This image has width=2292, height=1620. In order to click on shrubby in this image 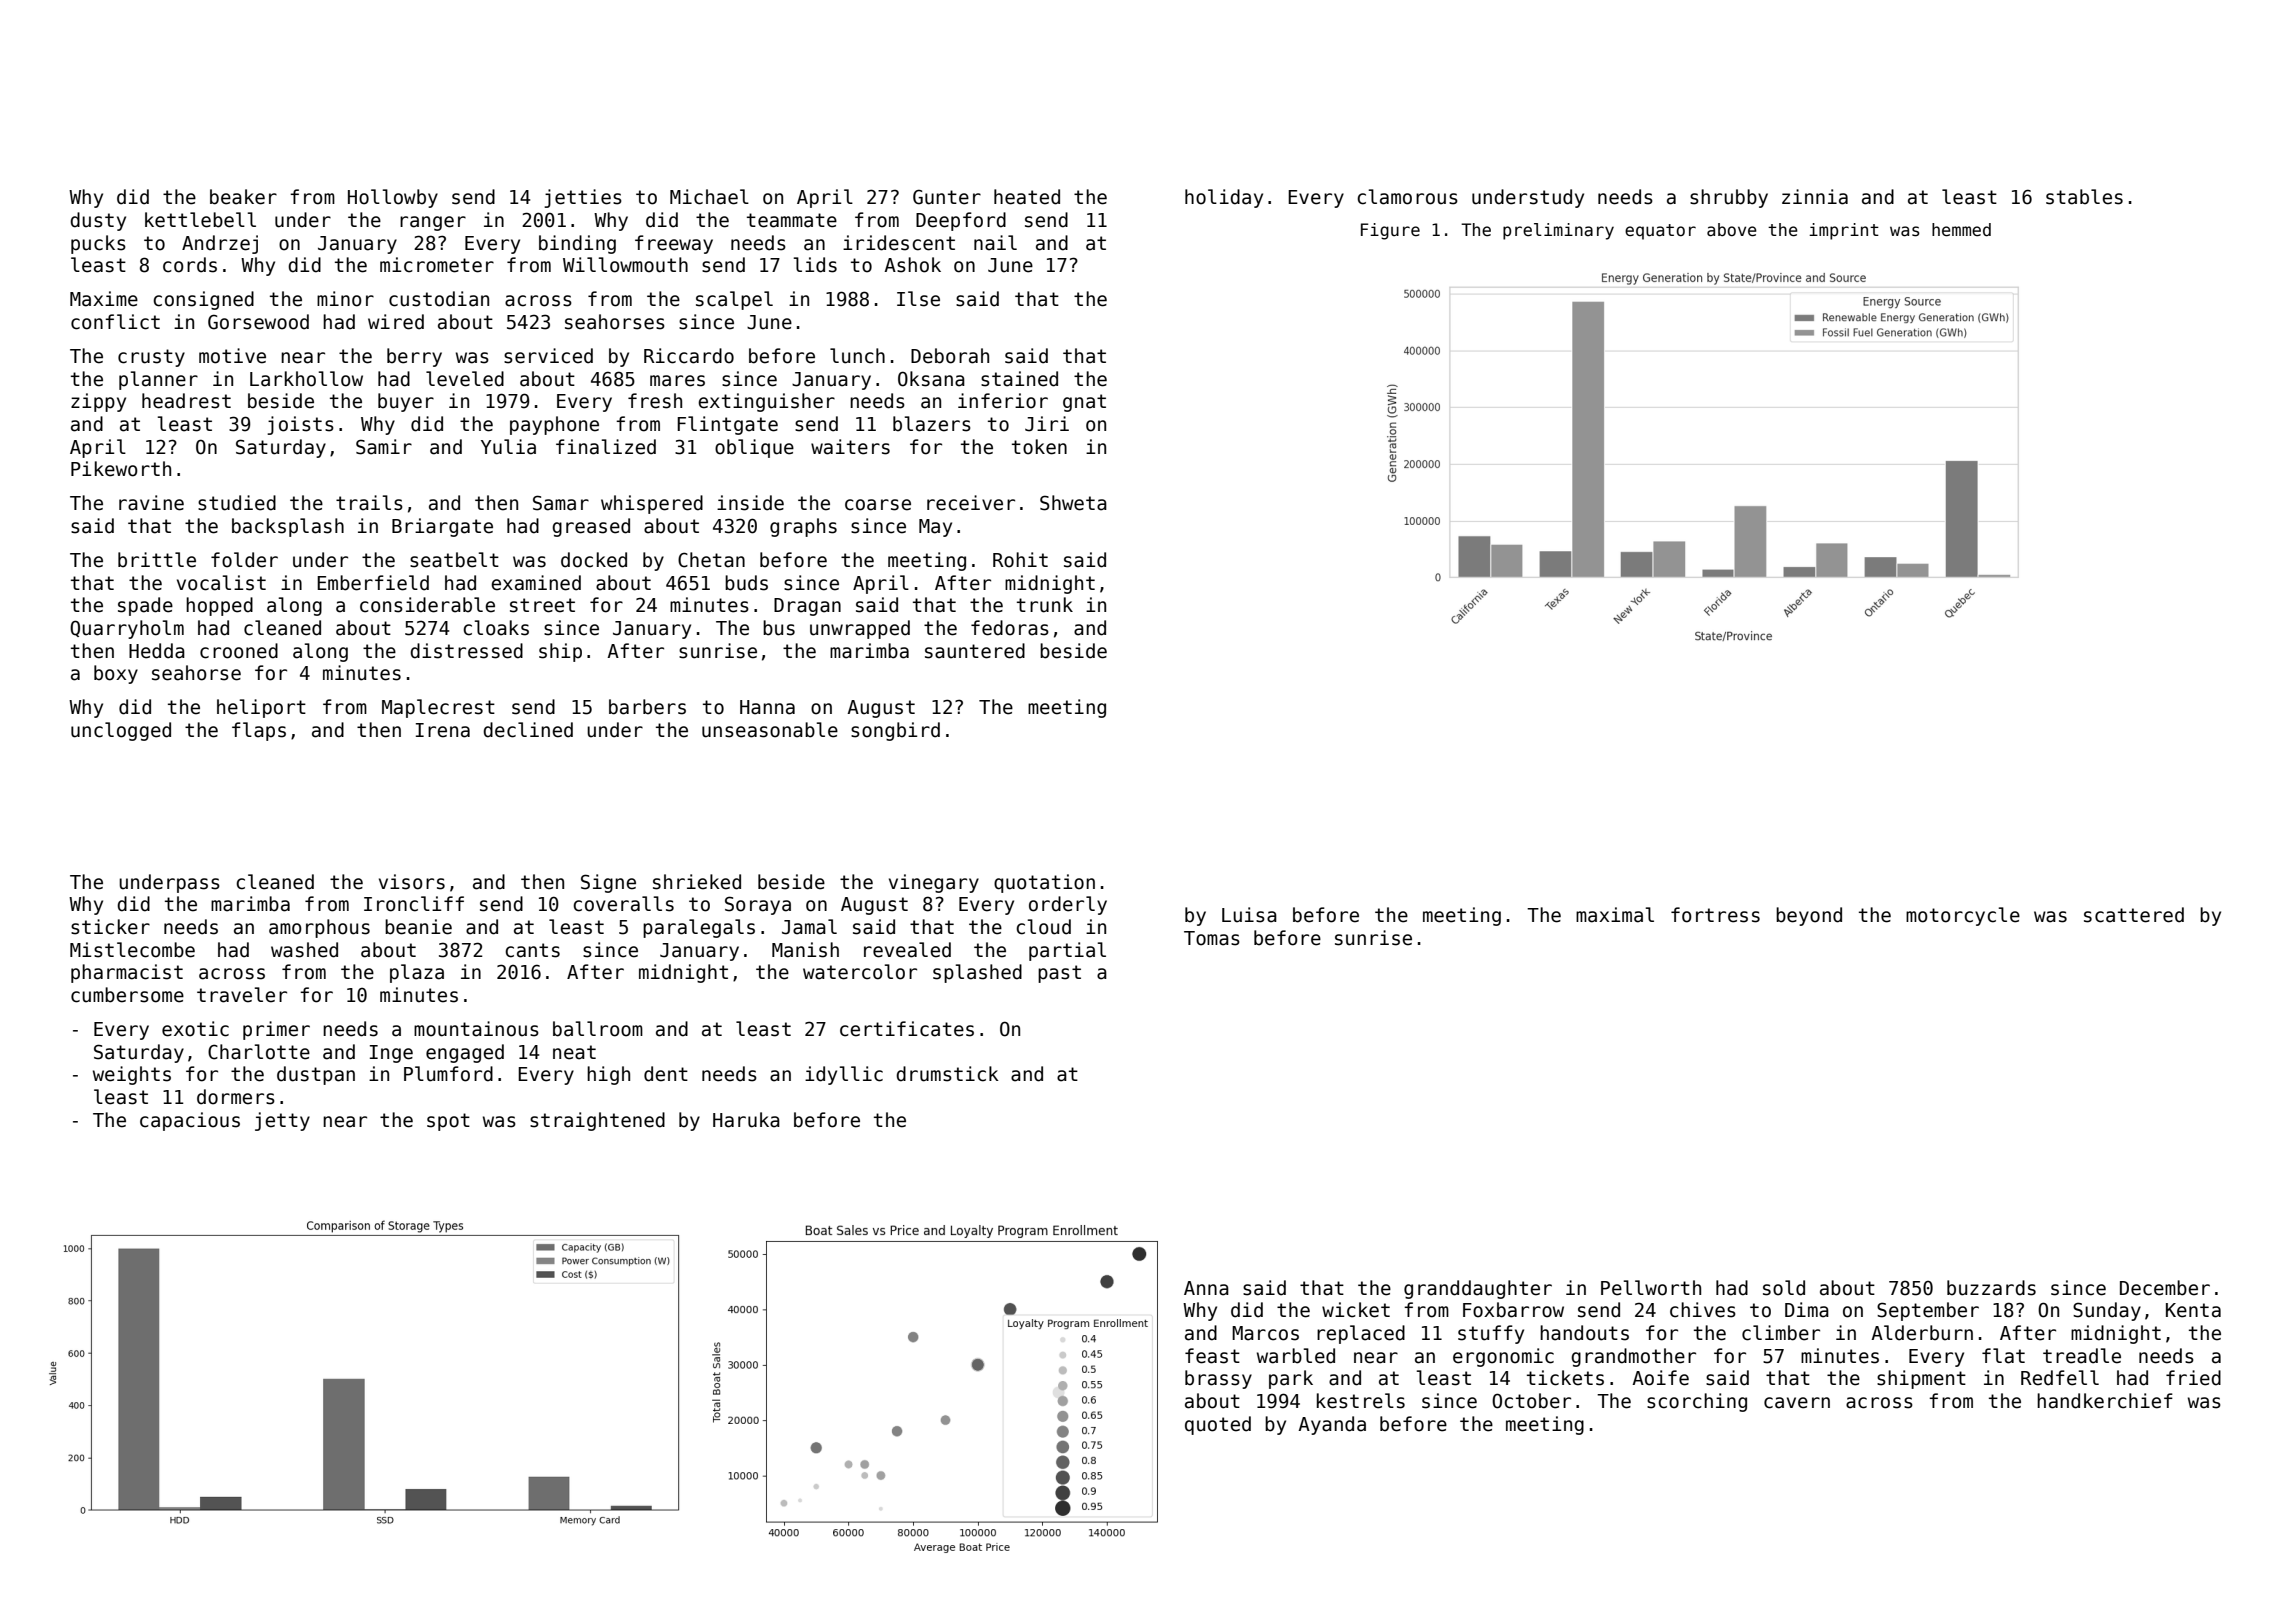, I will do `click(1729, 198)`.
